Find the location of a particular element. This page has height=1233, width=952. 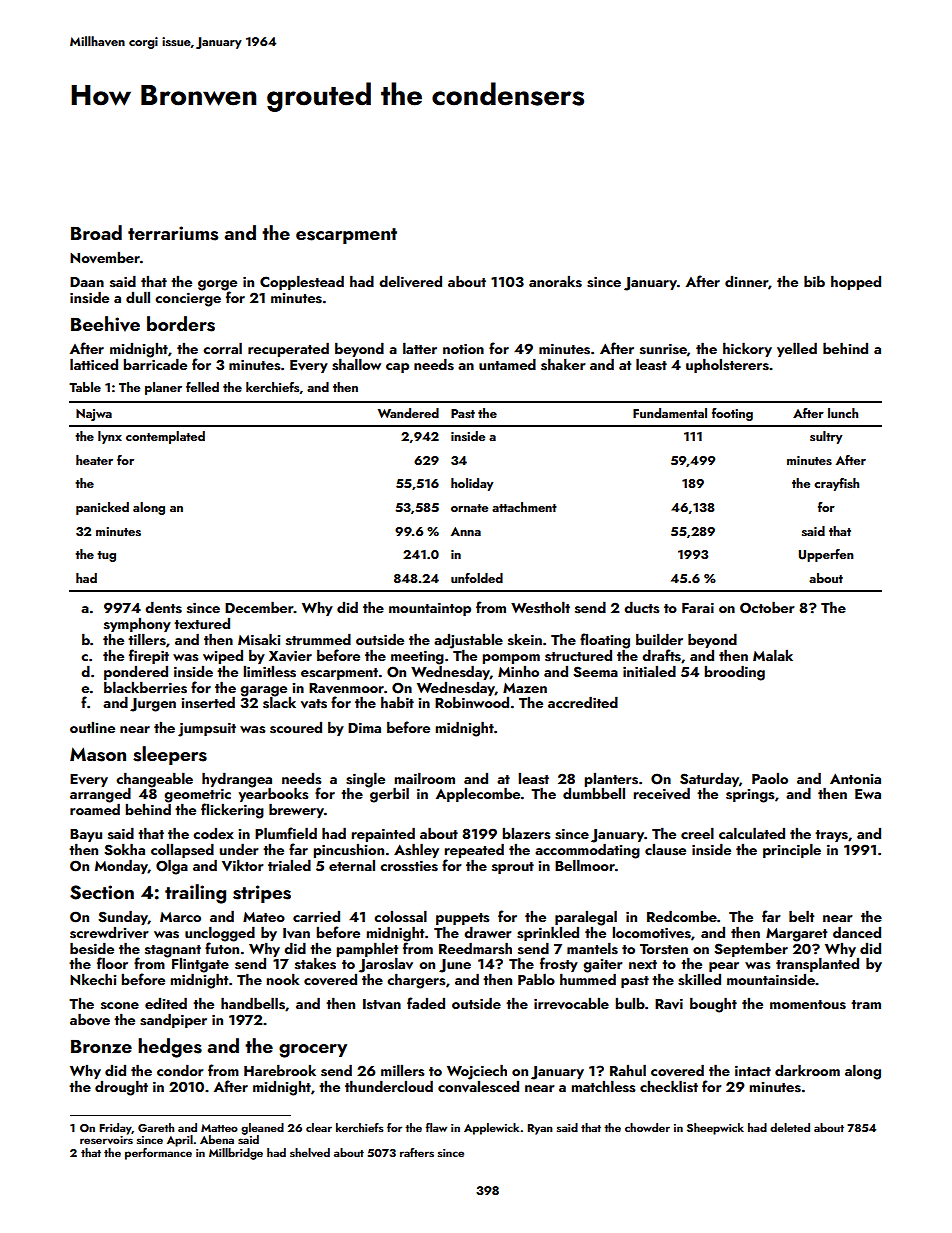

Gareth is located at coordinates (156, 1127).
